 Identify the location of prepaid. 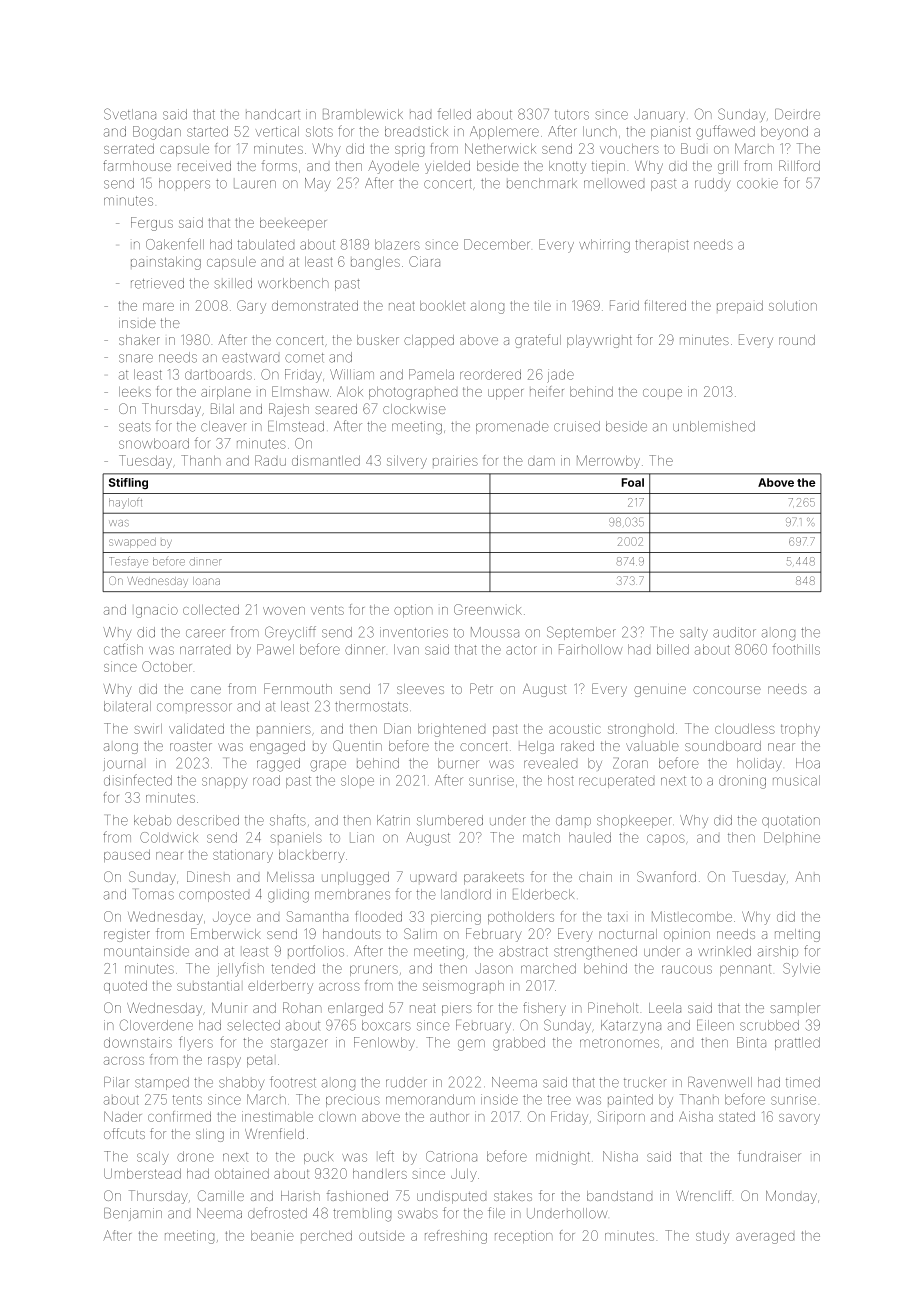
(740, 307).
